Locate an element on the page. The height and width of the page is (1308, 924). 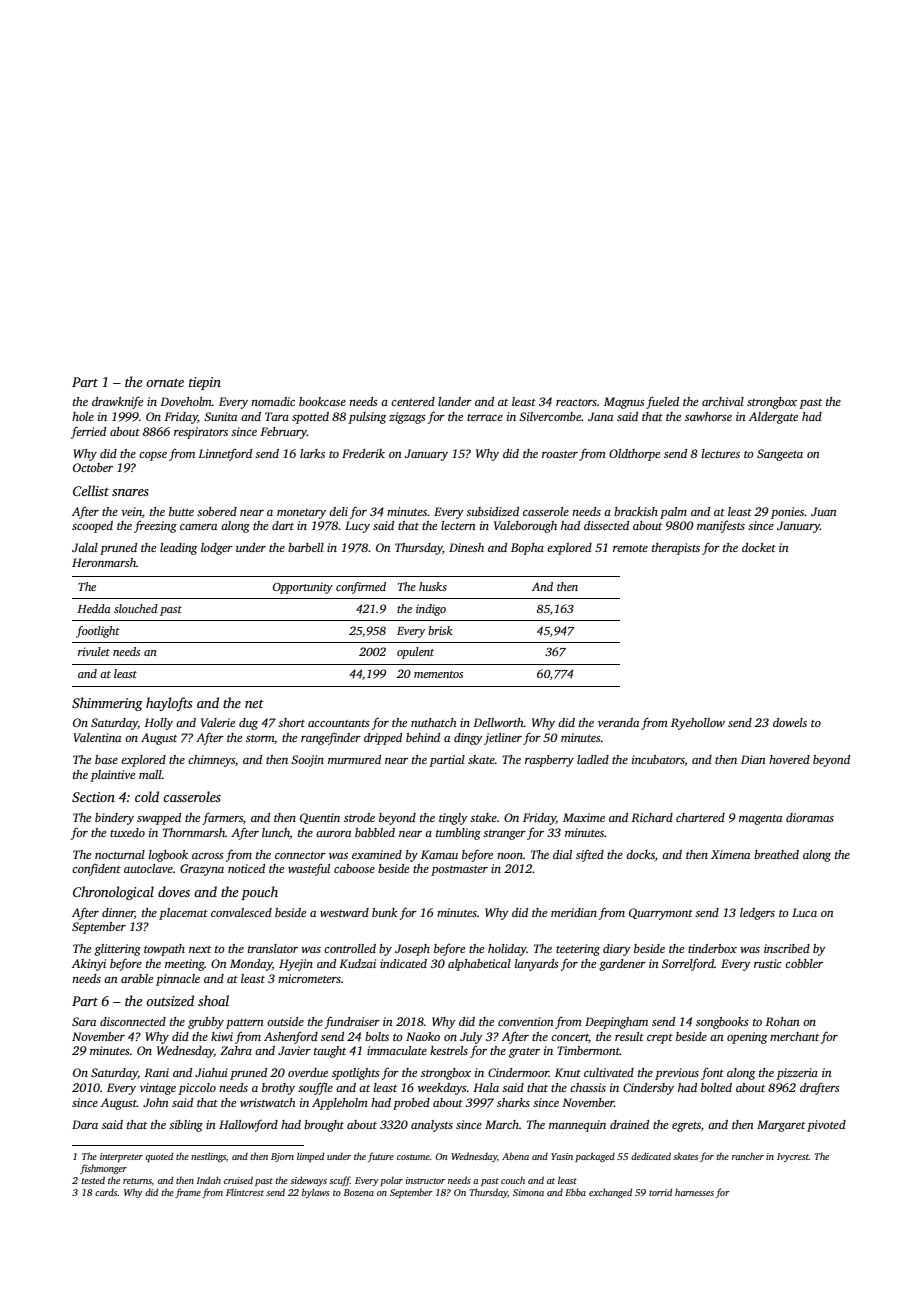
postmaster is located at coordinates (459, 871).
